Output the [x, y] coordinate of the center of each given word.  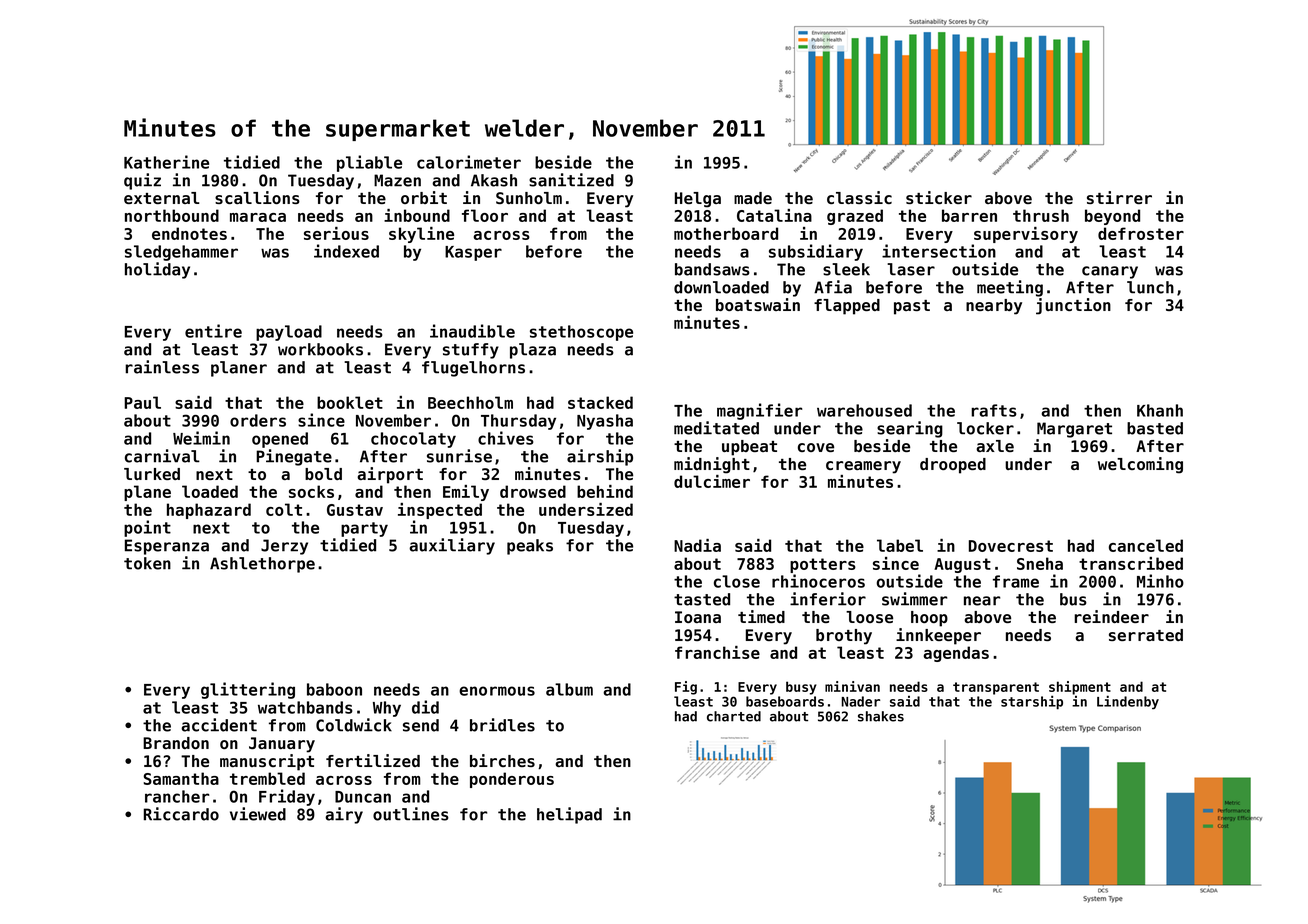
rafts [994, 410]
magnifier [759, 411]
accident [219, 725]
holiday [157, 270]
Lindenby [1128, 702]
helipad [569, 815]
